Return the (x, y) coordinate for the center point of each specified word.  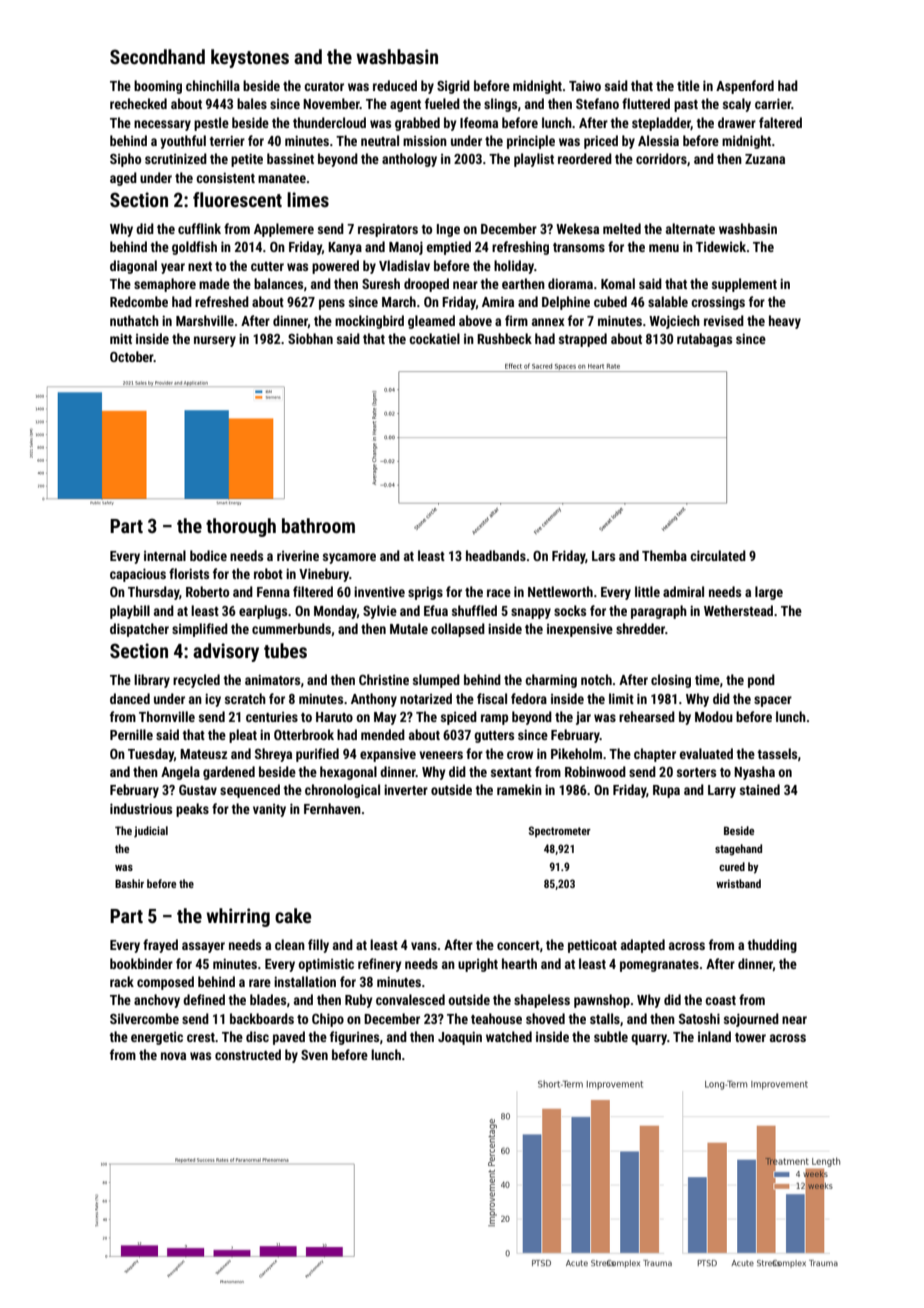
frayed (160, 946)
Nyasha (754, 773)
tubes (285, 650)
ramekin (519, 789)
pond (761, 681)
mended (383, 734)
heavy (785, 322)
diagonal (133, 267)
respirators (388, 230)
